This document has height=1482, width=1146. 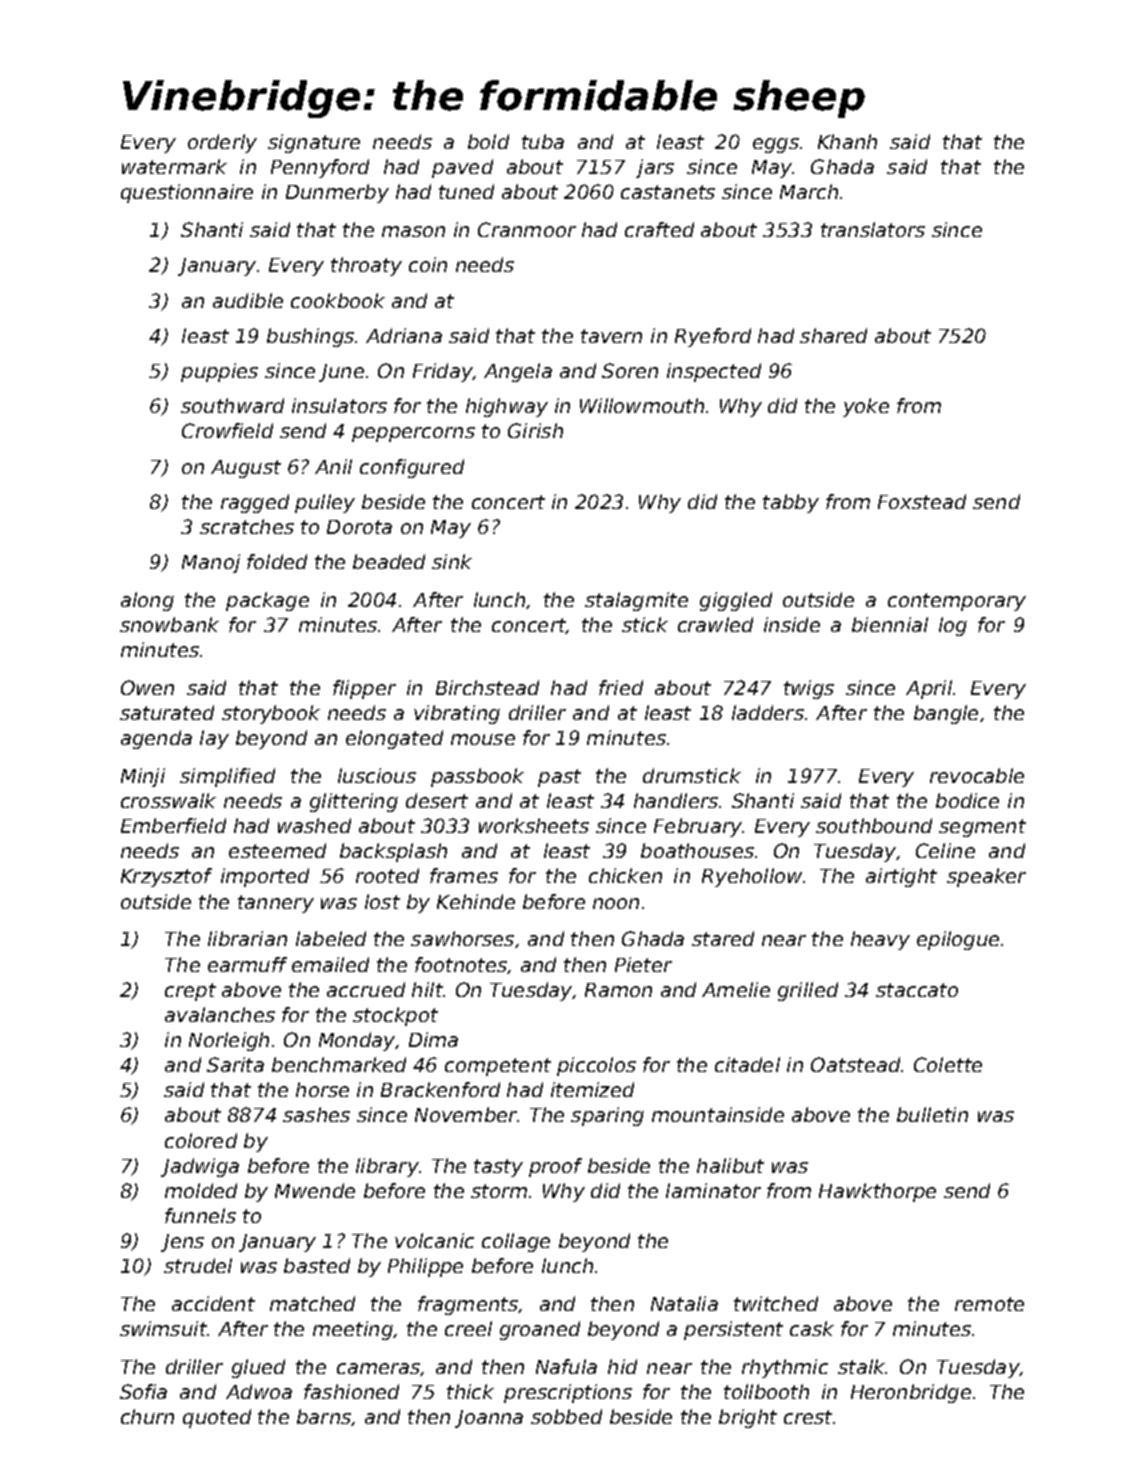 What do you see at coordinates (324, 1417) in the document?
I see `barns` at bounding box center [324, 1417].
